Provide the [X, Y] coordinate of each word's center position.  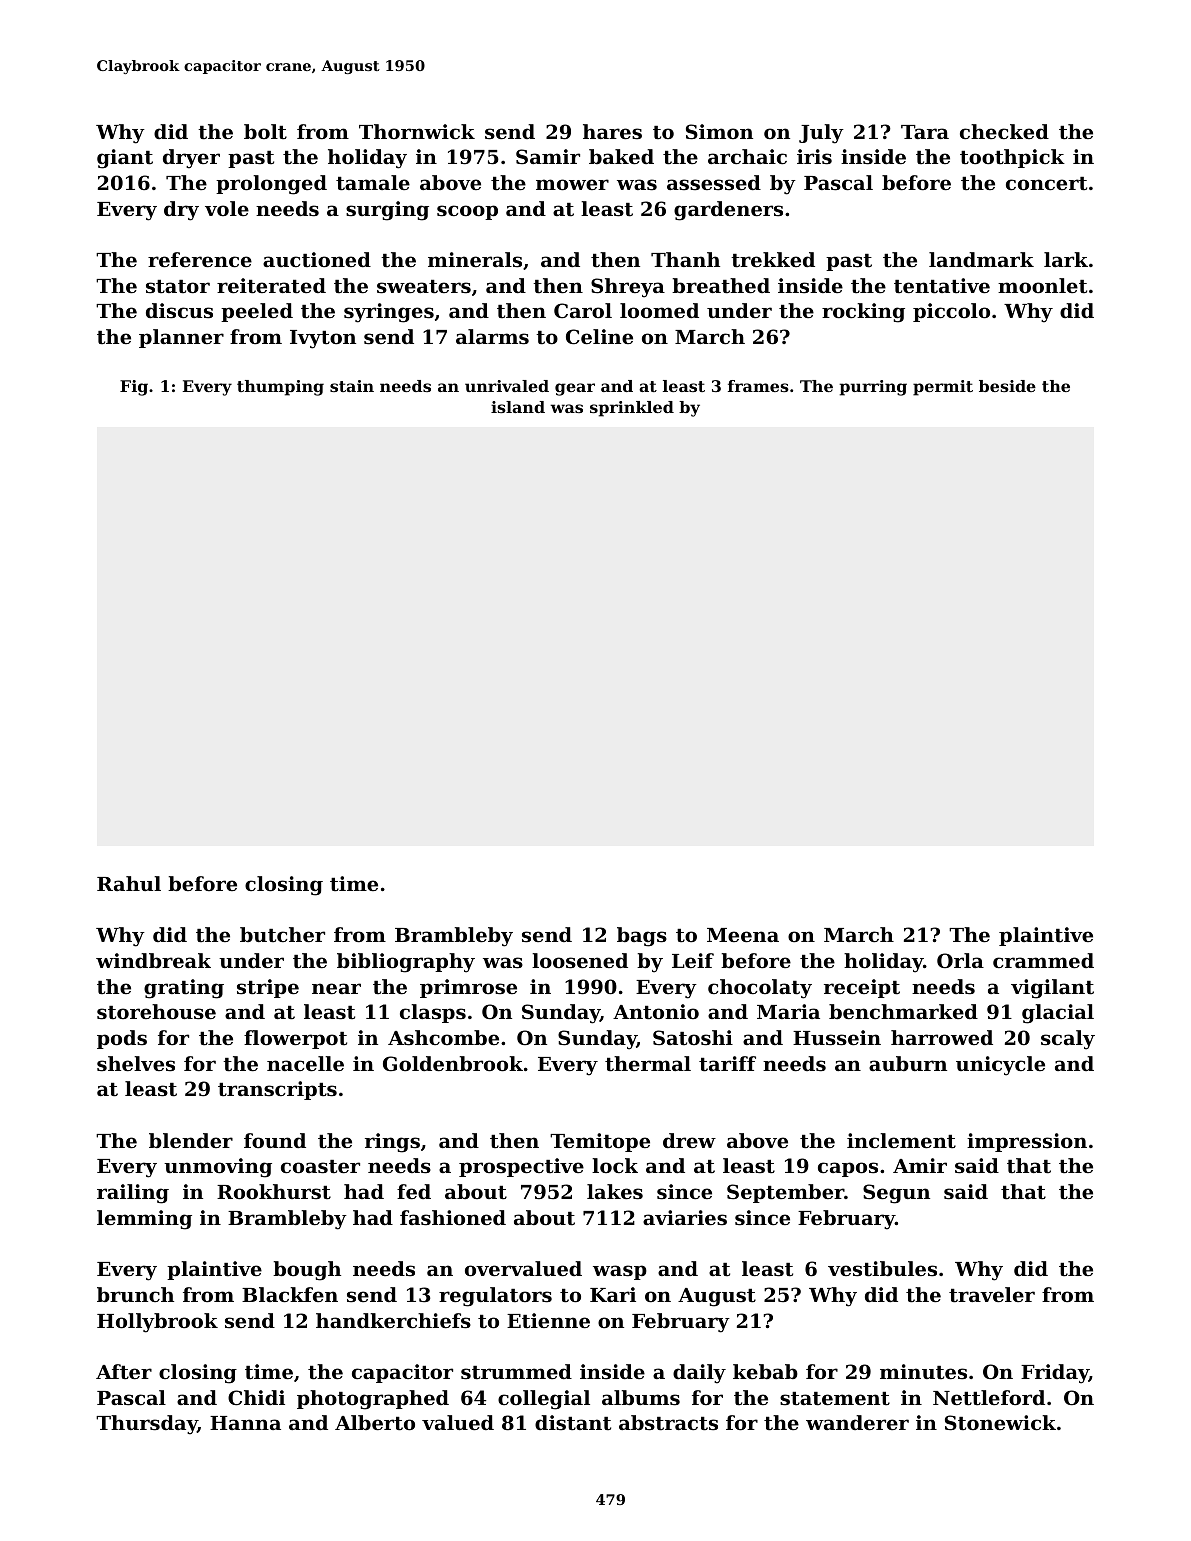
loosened [580, 961]
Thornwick [417, 131]
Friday [1055, 1374]
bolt [265, 132]
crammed [1043, 960]
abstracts [668, 1423]
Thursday [147, 1425]
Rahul [129, 883]
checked [1004, 131]
